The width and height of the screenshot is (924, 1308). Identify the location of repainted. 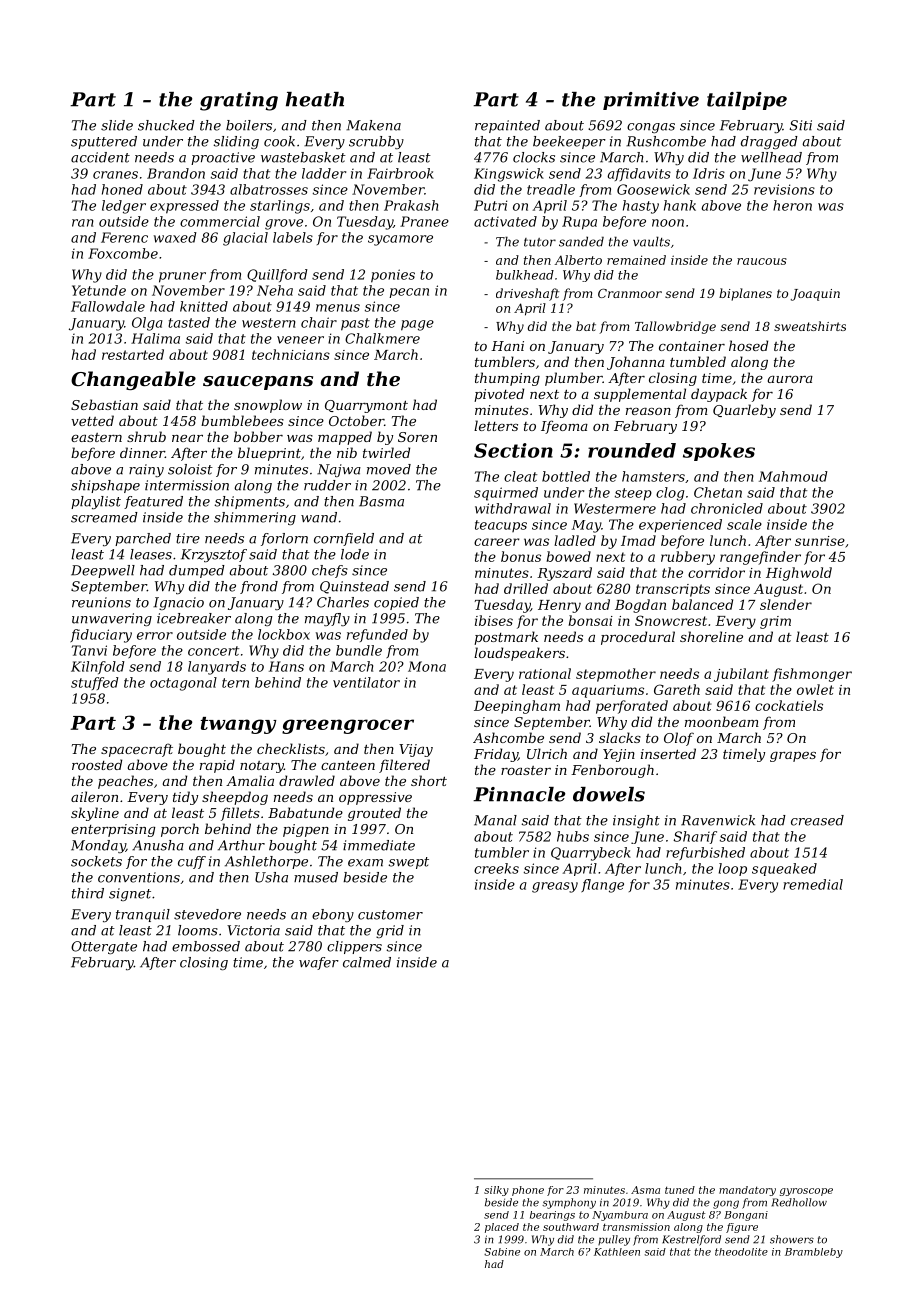
(507, 126).
